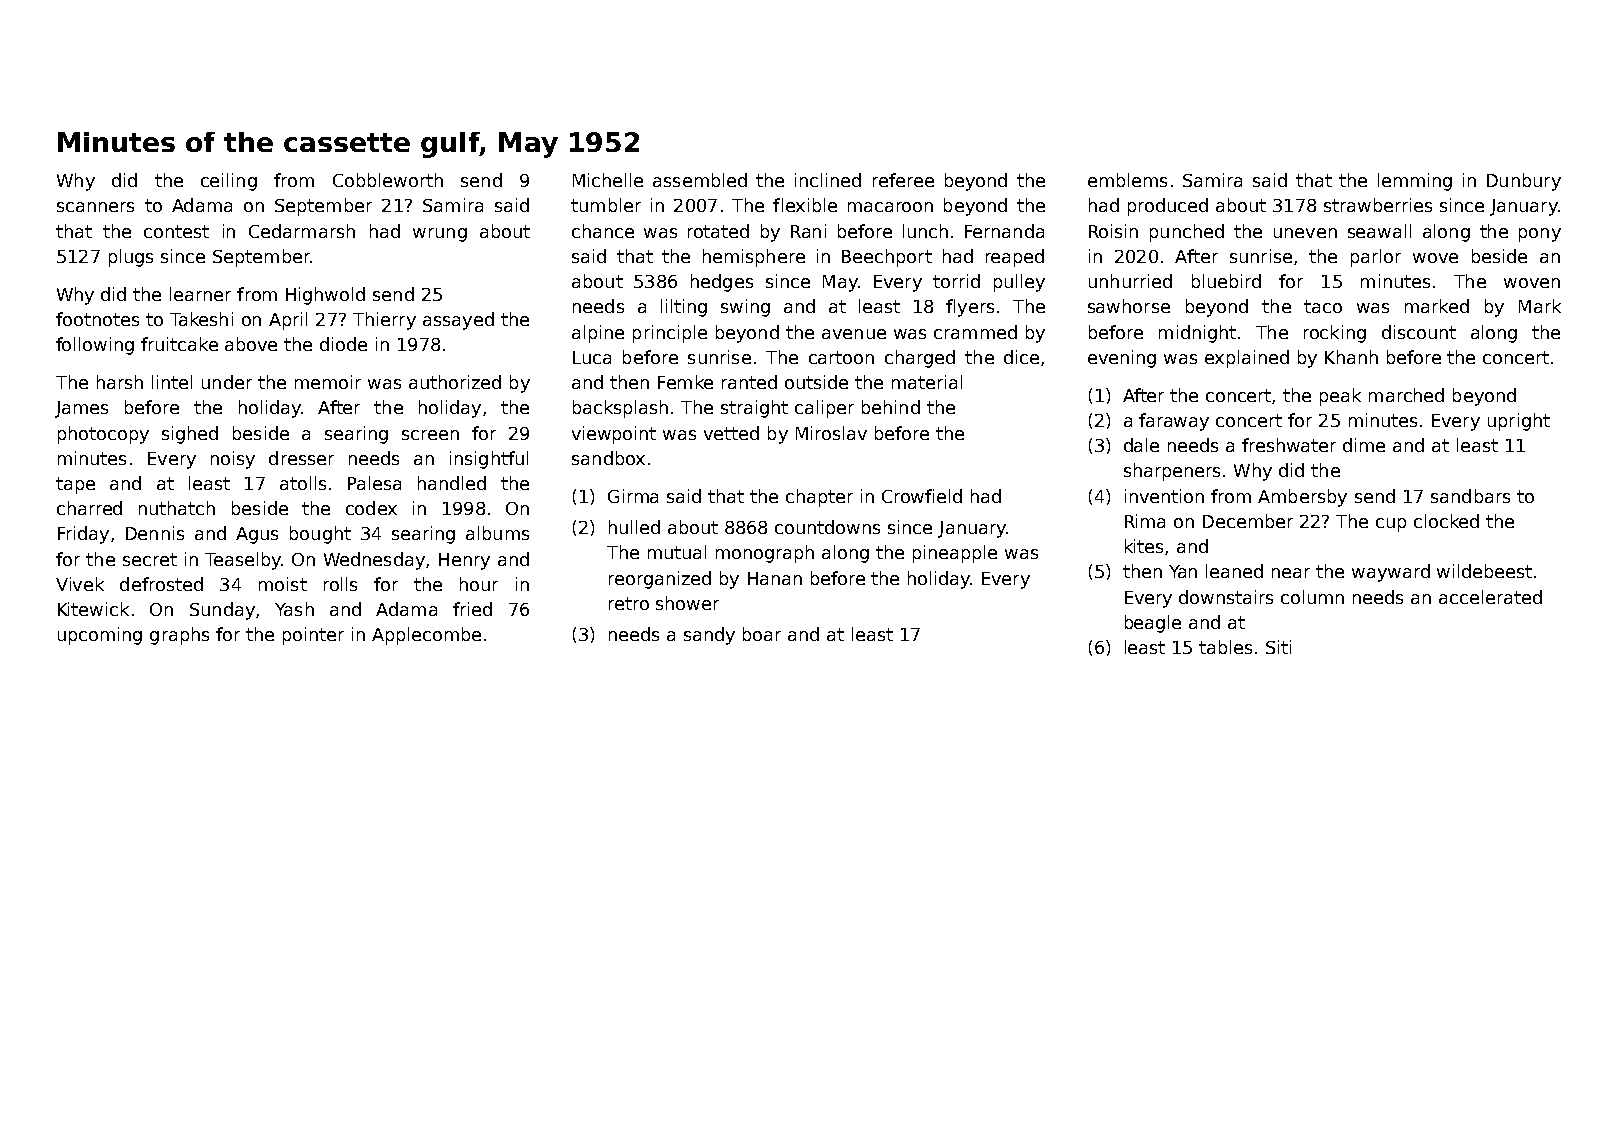 This screenshot has height=1144, width=1617. Describe the element at coordinates (1524, 182) in the screenshot. I see `Dunbury` at that location.
